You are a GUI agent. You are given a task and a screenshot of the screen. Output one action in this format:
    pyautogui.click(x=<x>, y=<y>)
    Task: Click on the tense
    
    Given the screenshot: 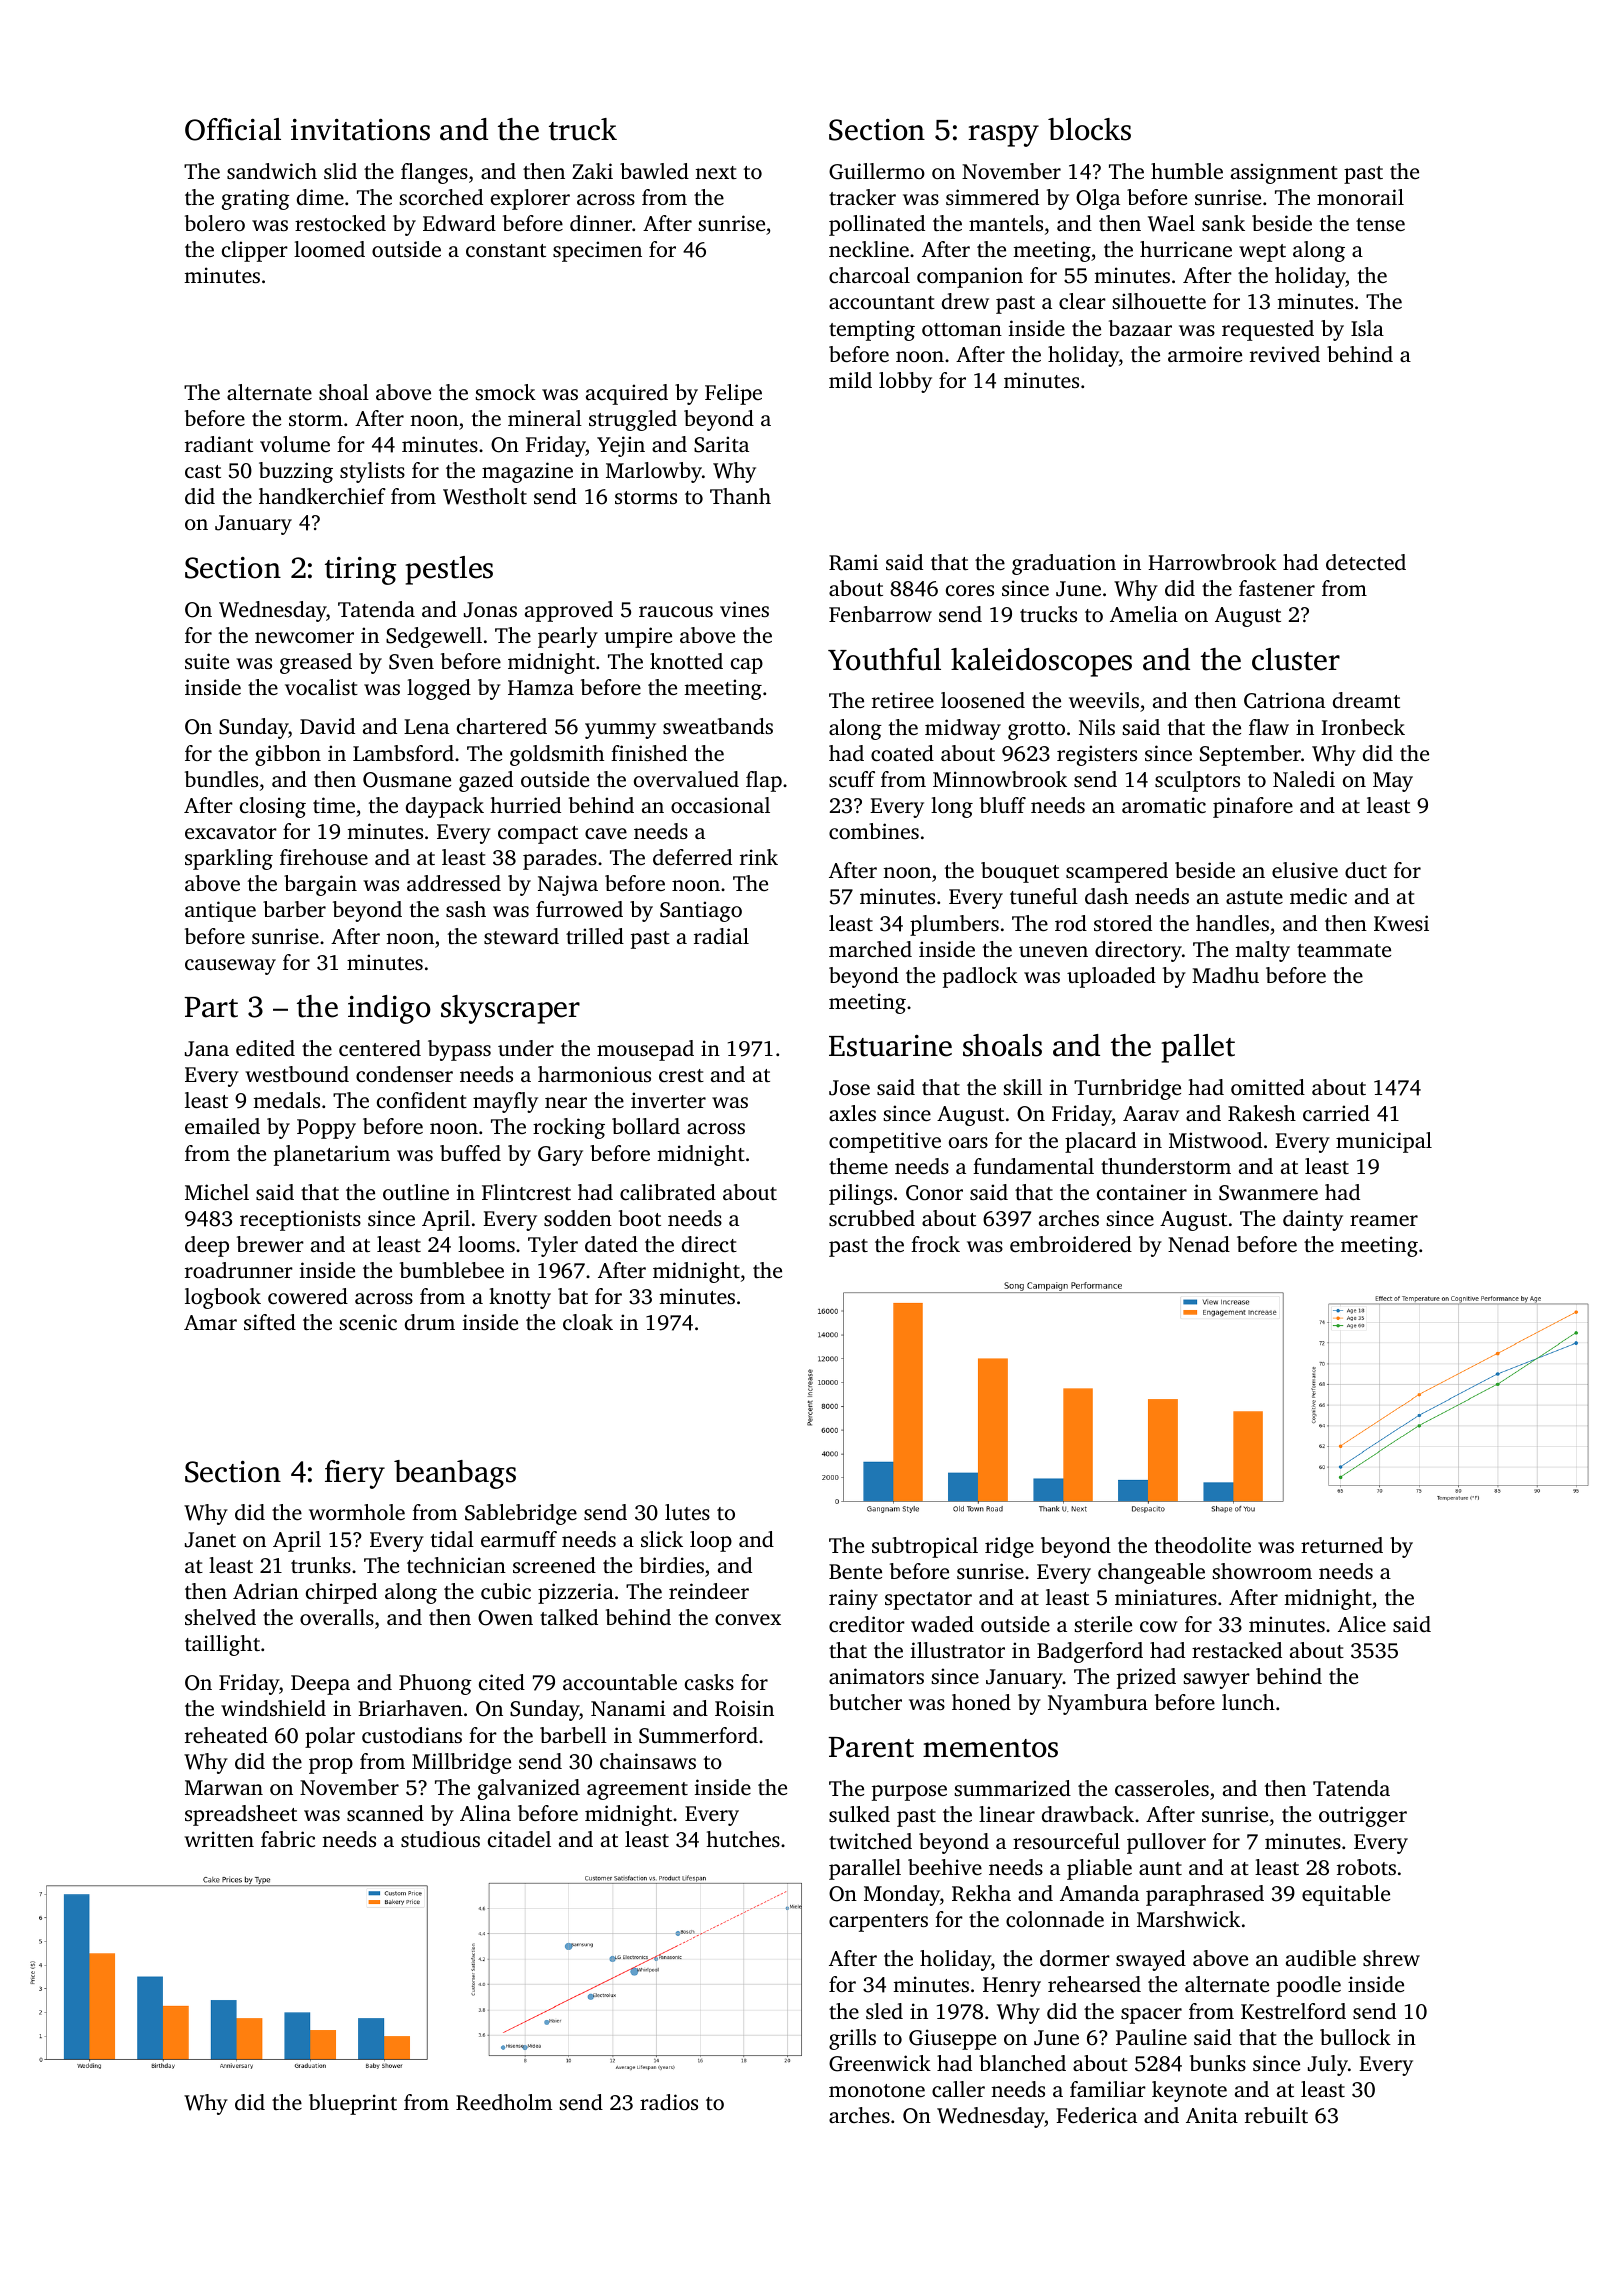 What is the action you would take?
    pyautogui.click(x=1380, y=224)
